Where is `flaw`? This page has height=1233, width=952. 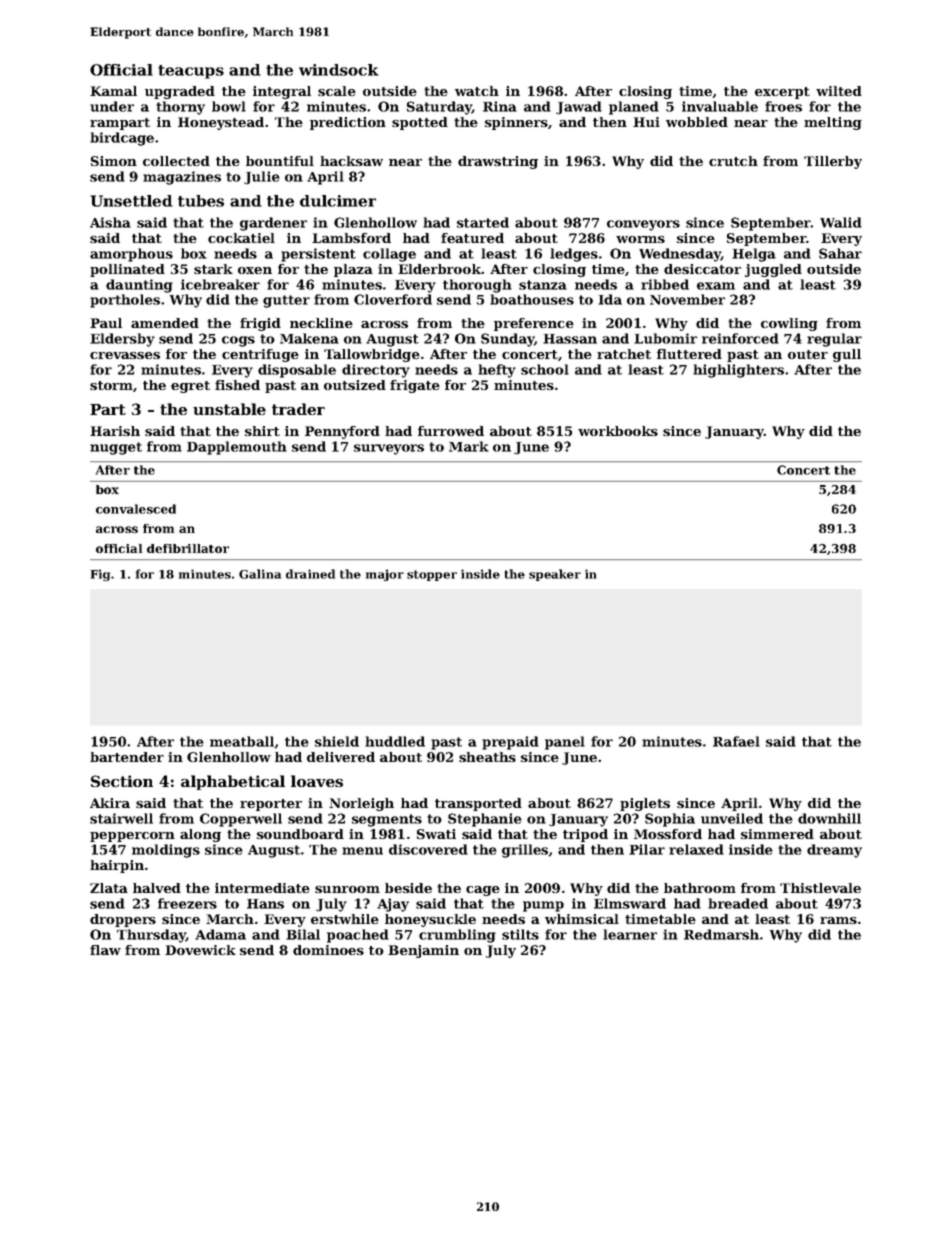
flaw is located at coordinates (105, 950).
